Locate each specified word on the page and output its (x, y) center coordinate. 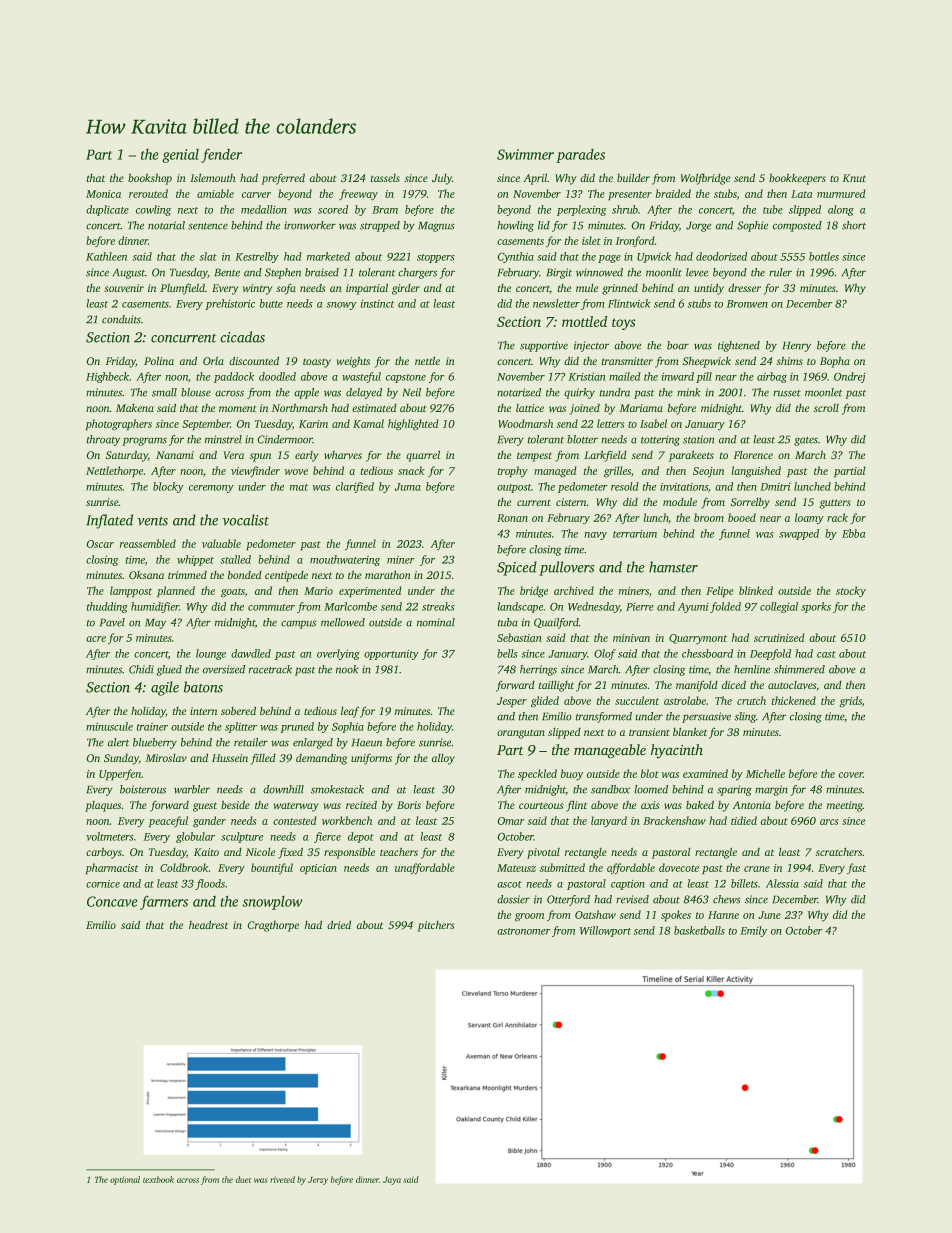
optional (125, 1180)
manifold (697, 686)
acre (96, 639)
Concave (112, 901)
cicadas (243, 337)
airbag (772, 377)
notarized (519, 392)
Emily (753, 931)
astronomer (523, 931)
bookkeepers (797, 179)
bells (507, 653)
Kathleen (106, 256)
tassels (385, 178)
